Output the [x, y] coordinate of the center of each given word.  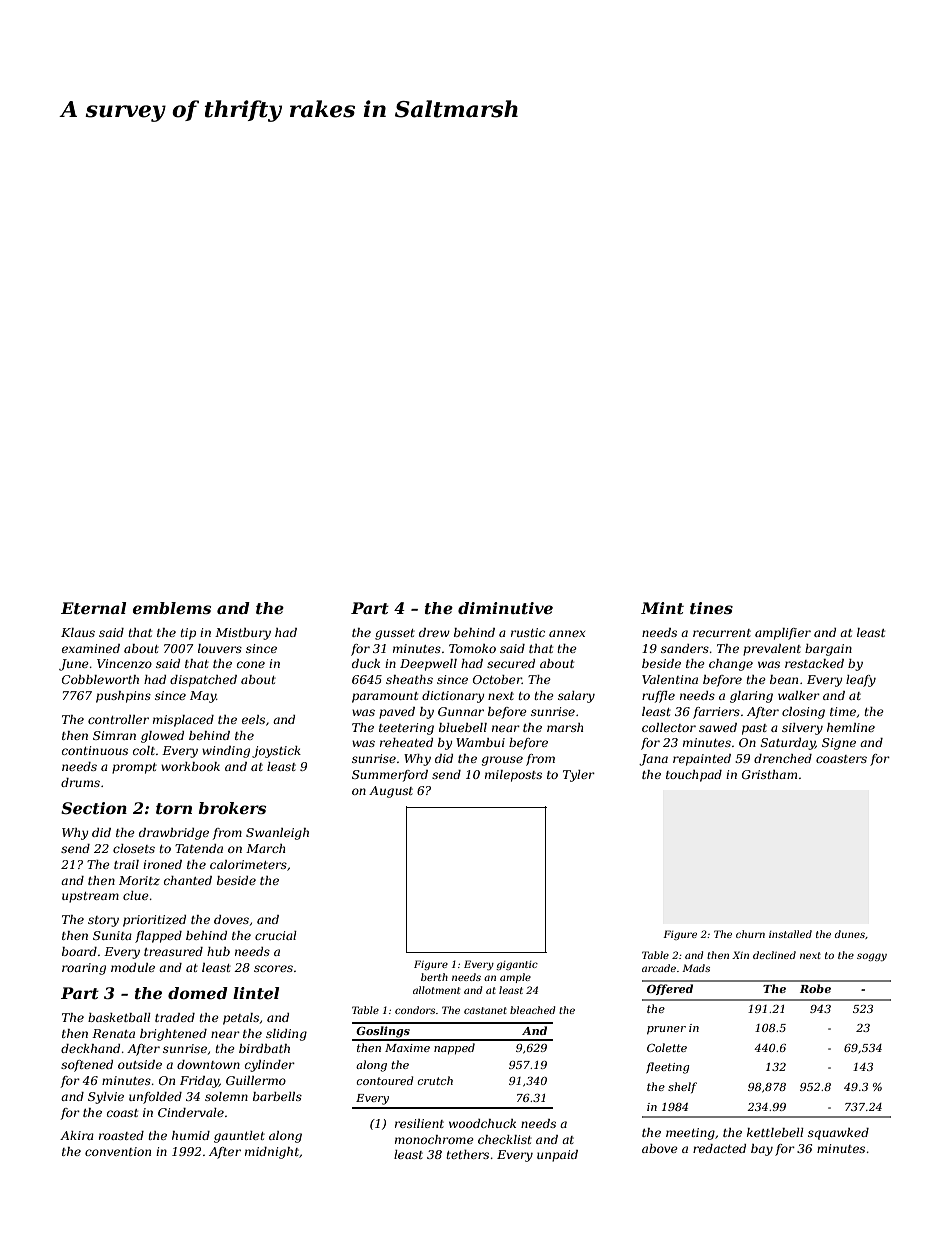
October [497, 679]
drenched [783, 758]
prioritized [154, 921]
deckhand [90, 1048]
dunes [850, 934]
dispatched [203, 681]
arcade [659, 968]
